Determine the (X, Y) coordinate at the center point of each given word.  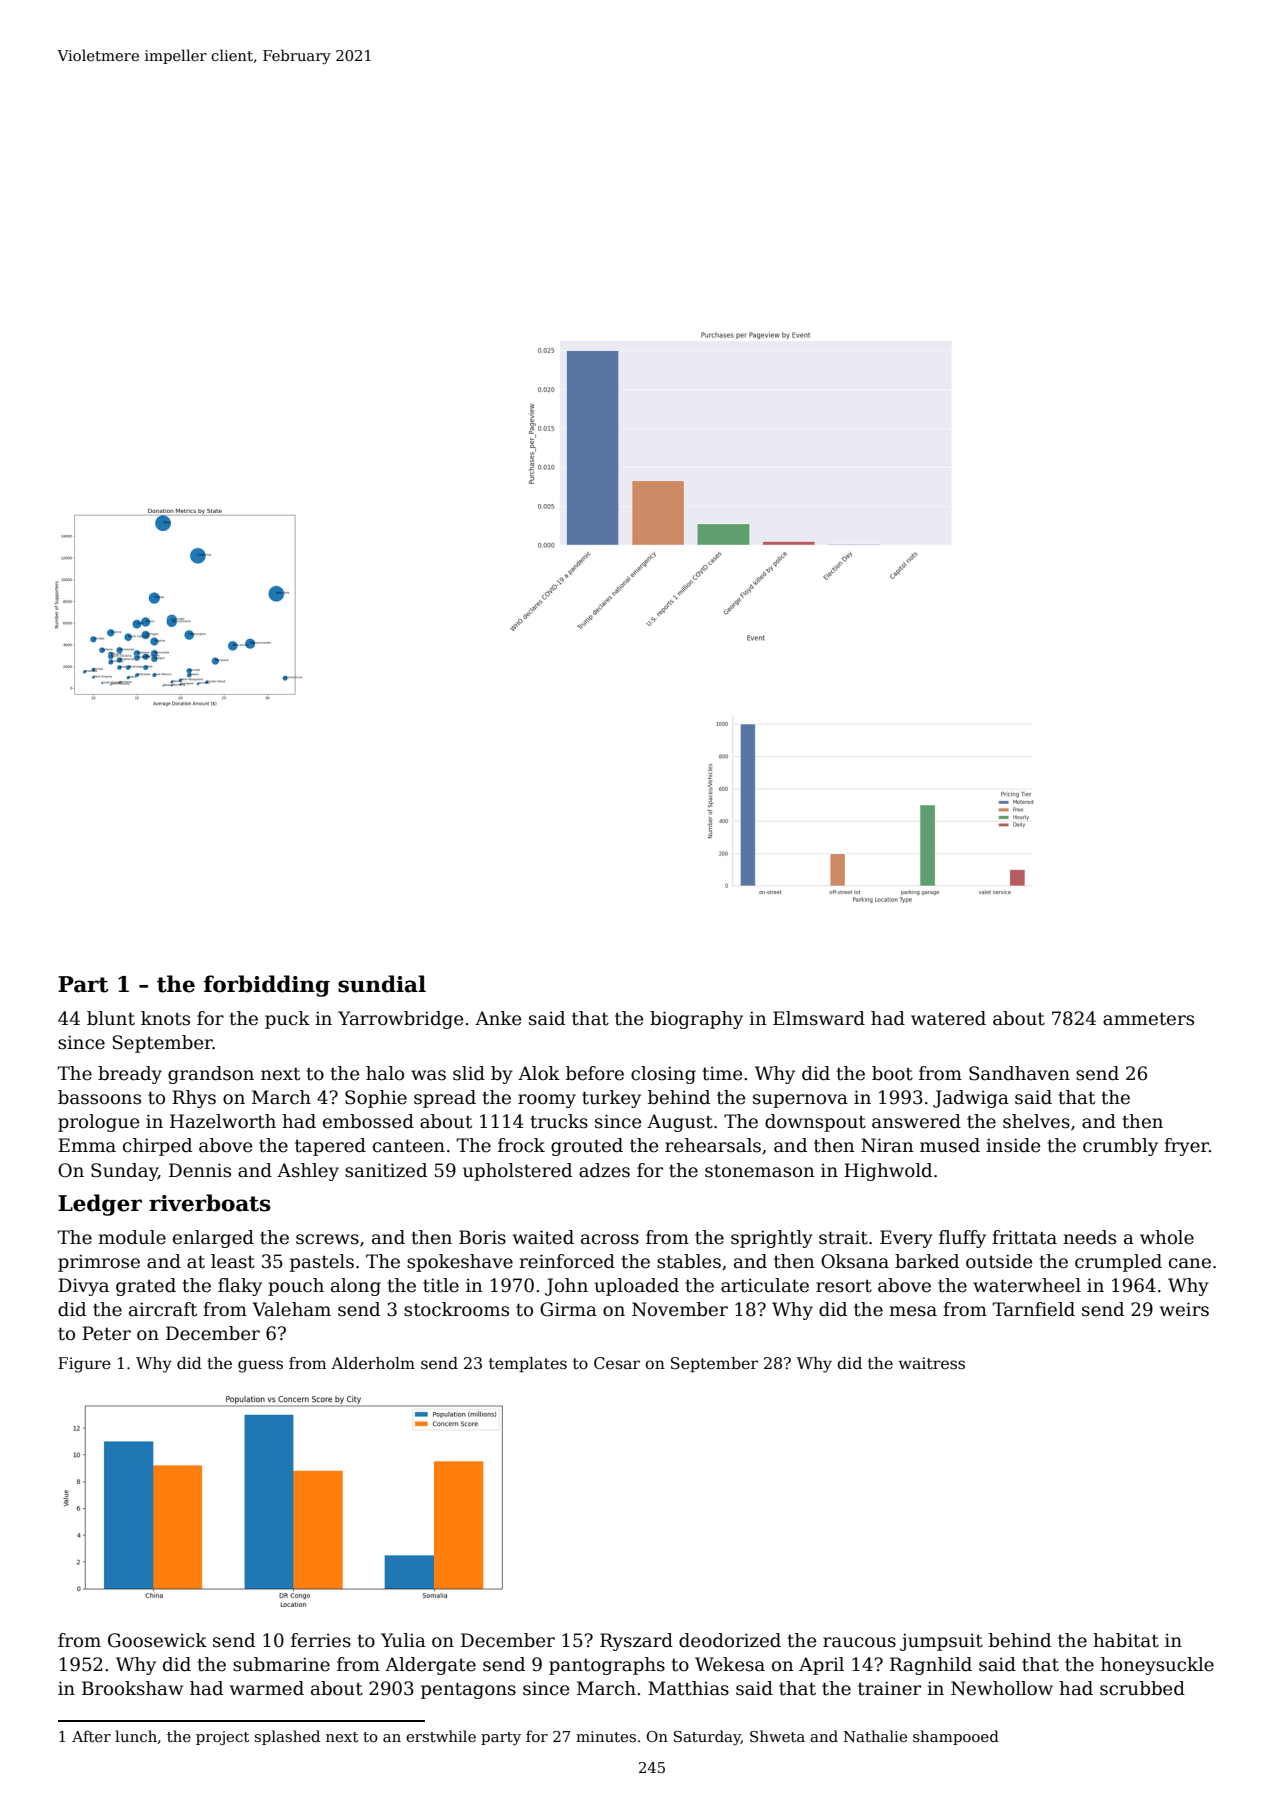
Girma (568, 1309)
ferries (321, 1640)
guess (260, 1366)
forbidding (267, 986)
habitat (1126, 1640)
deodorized (730, 1640)
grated (146, 1287)
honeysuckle (1157, 1666)
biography (696, 1020)
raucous (859, 1642)
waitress (931, 1363)
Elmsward (819, 1018)
